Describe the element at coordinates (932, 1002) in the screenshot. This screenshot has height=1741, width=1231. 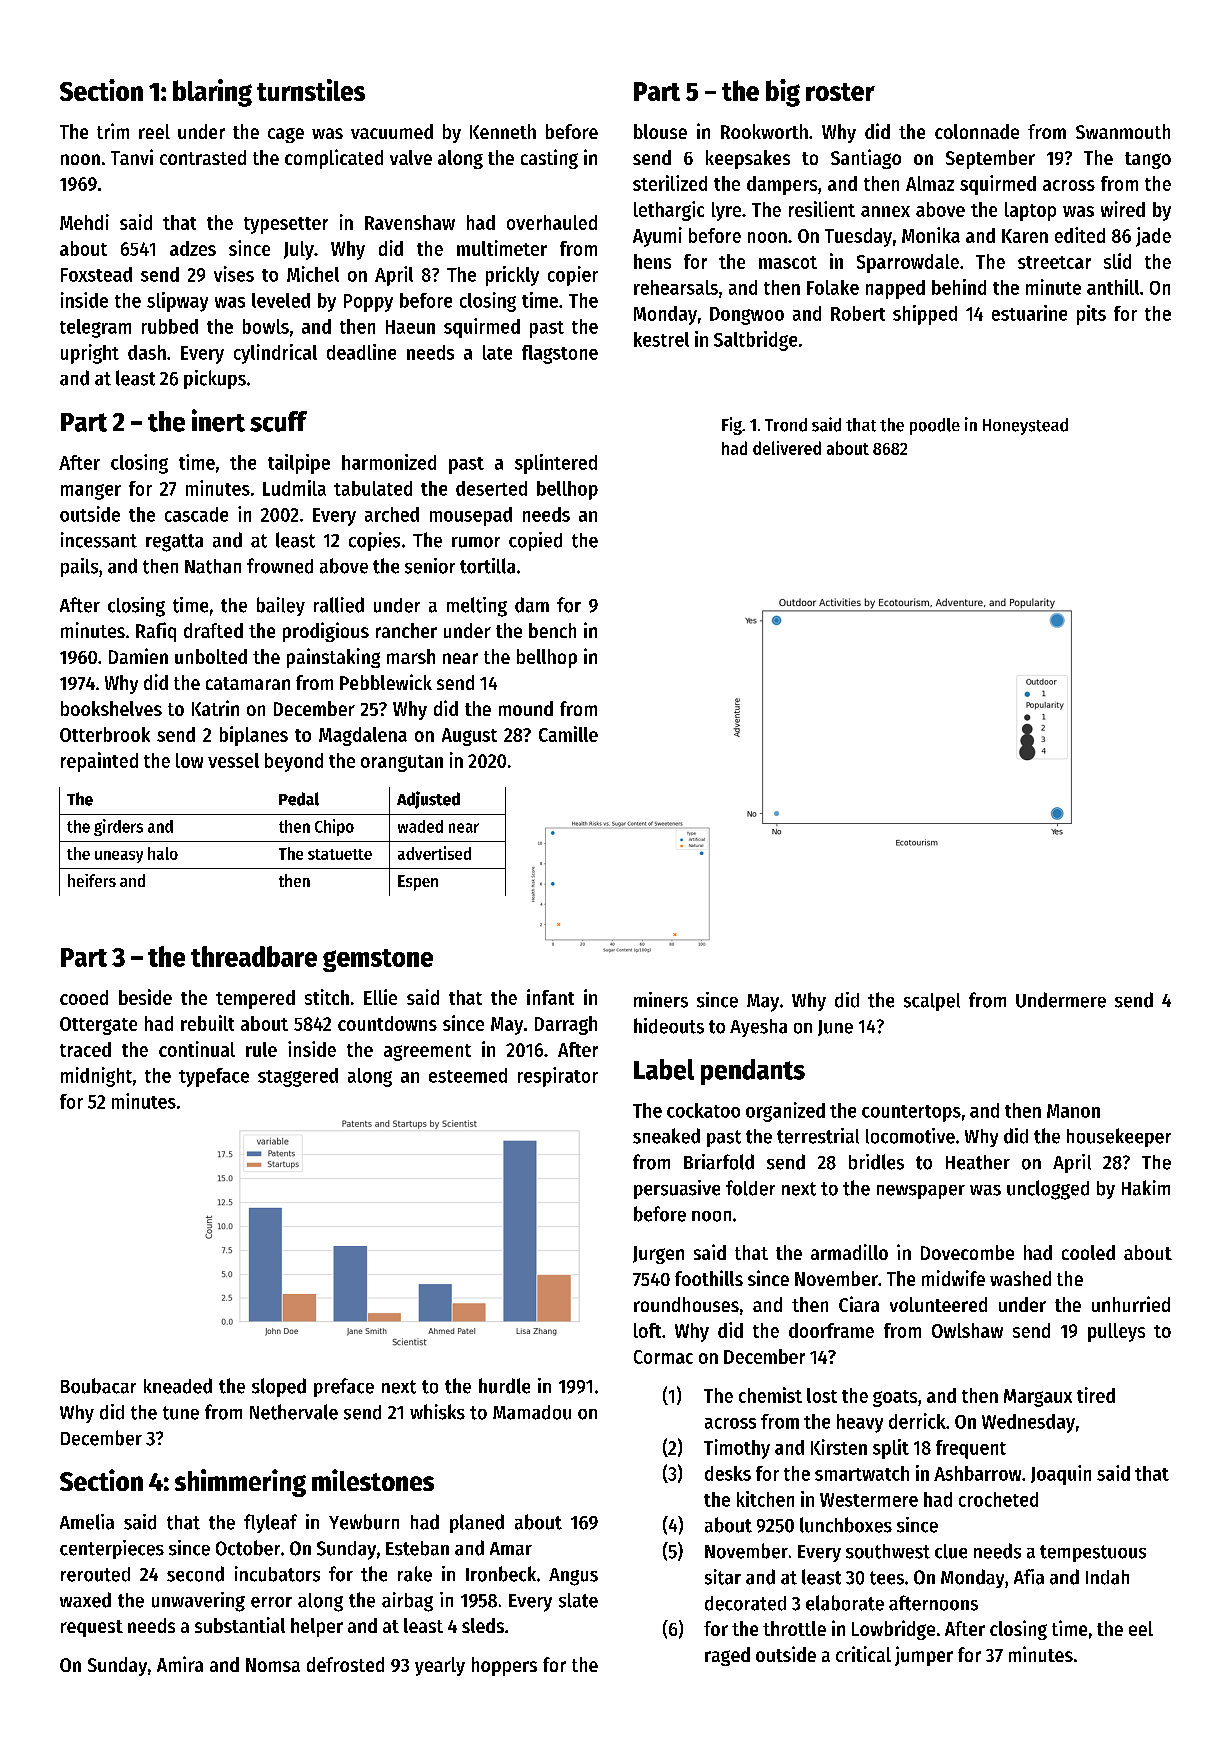
I see `scalpel` at that location.
